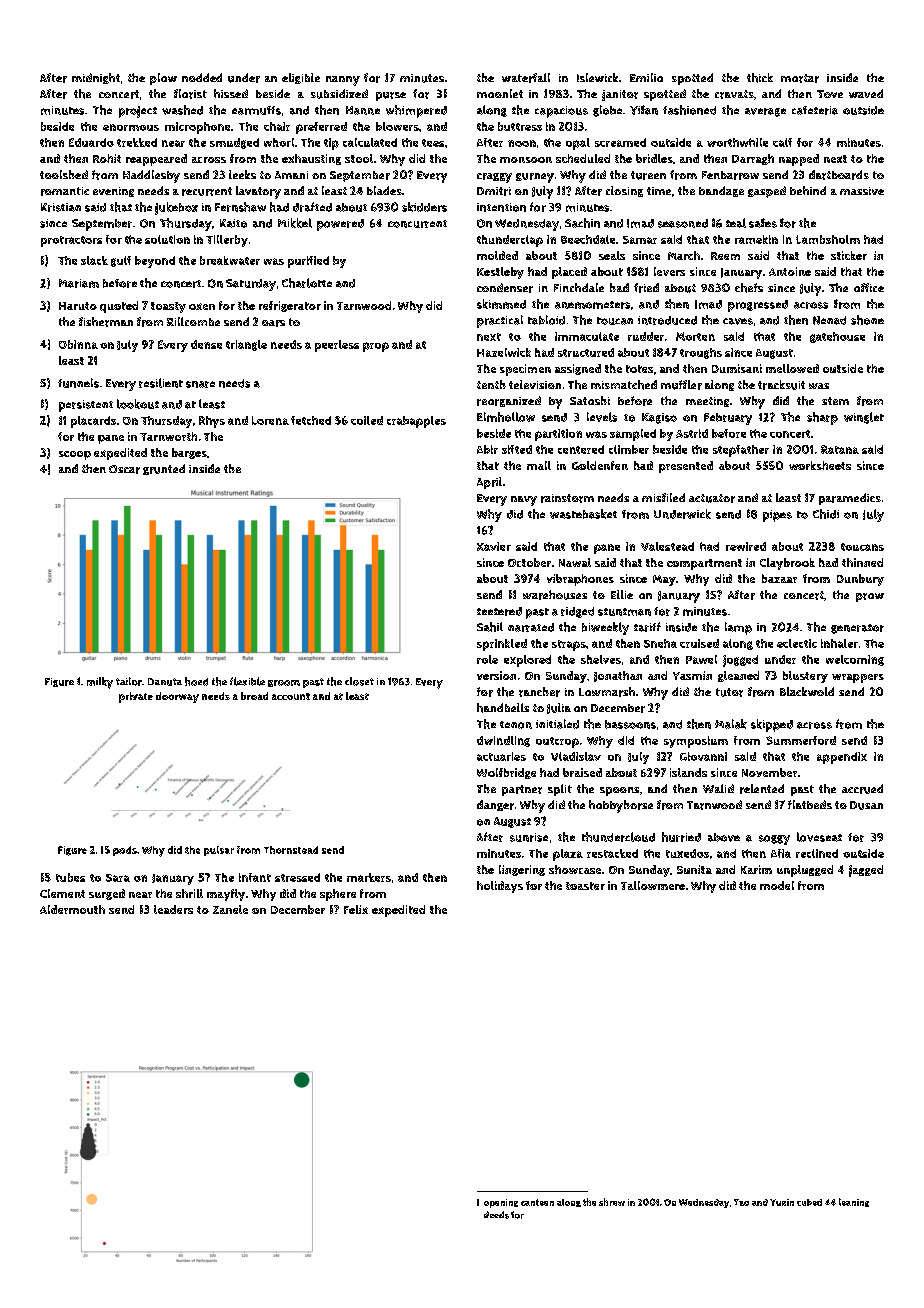 The width and height of the page is (924, 1308). What do you see at coordinates (712, 498) in the page?
I see `actuator` at bounding box center [712, 498].
